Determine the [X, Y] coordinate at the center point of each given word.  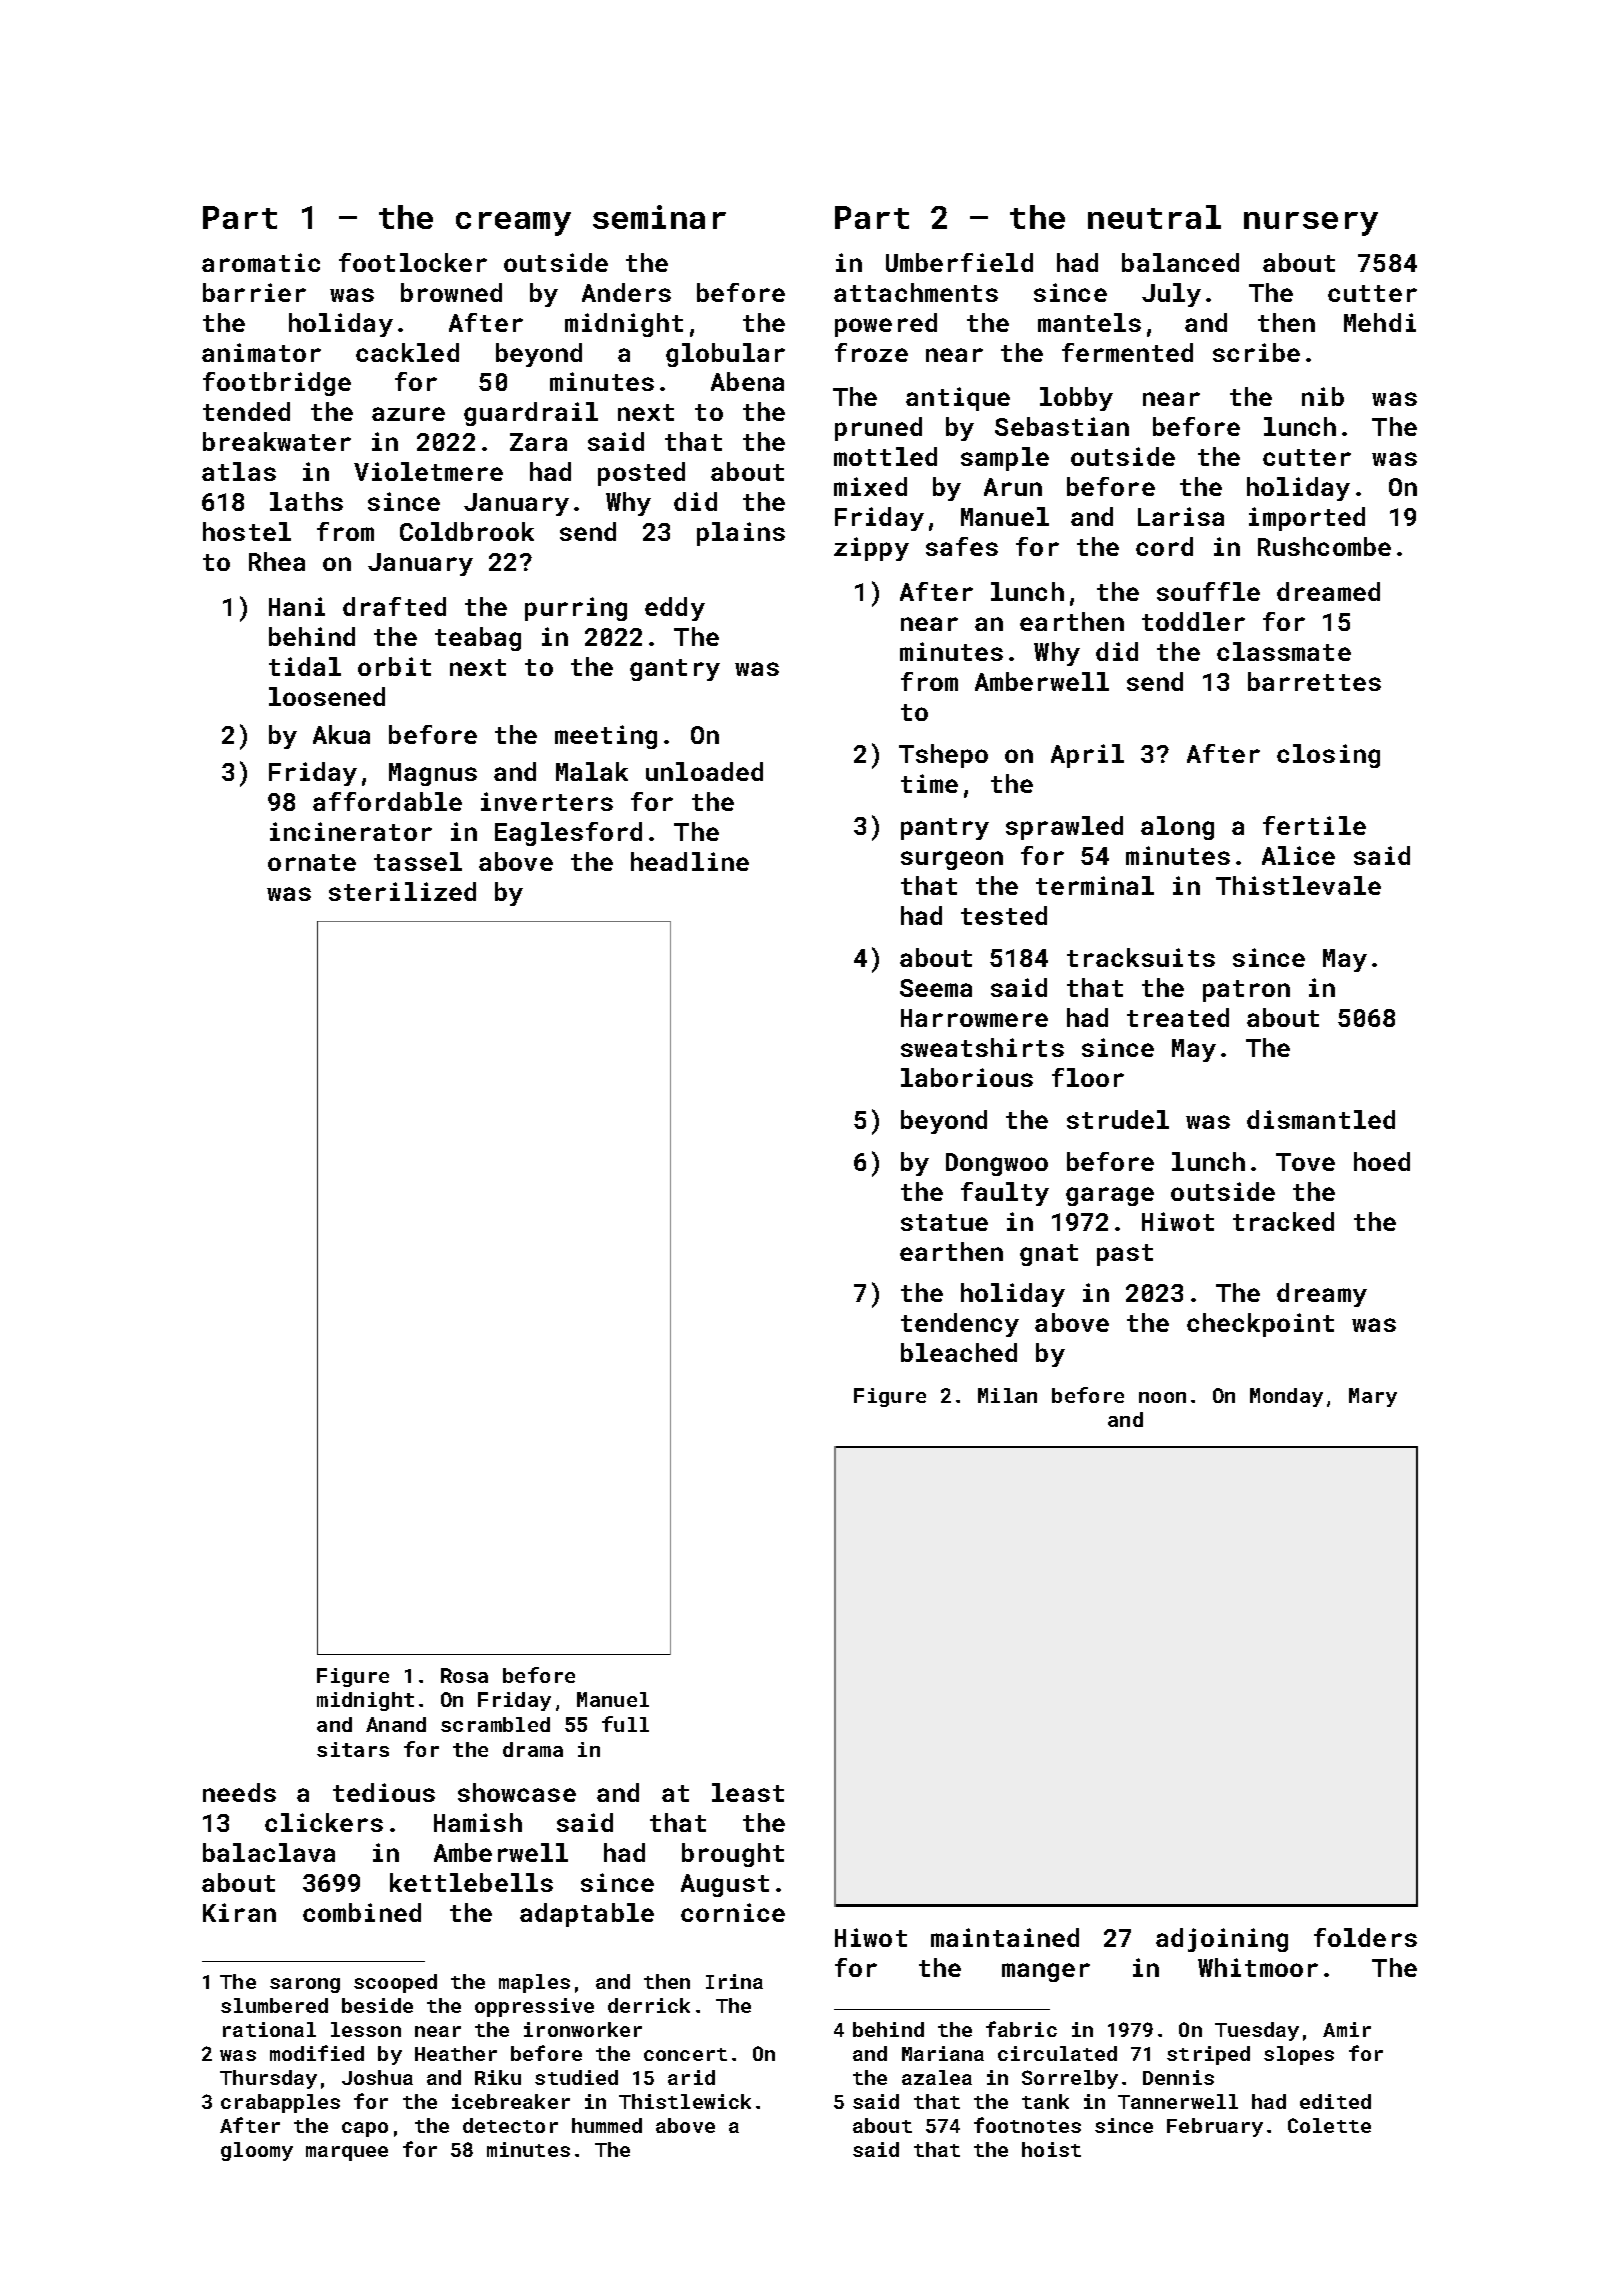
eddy [675, 609]
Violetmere [428, 471]
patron [1246, 991]
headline [690, 861]
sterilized [402, 891]
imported [1307, 519]
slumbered [274, 2005]
